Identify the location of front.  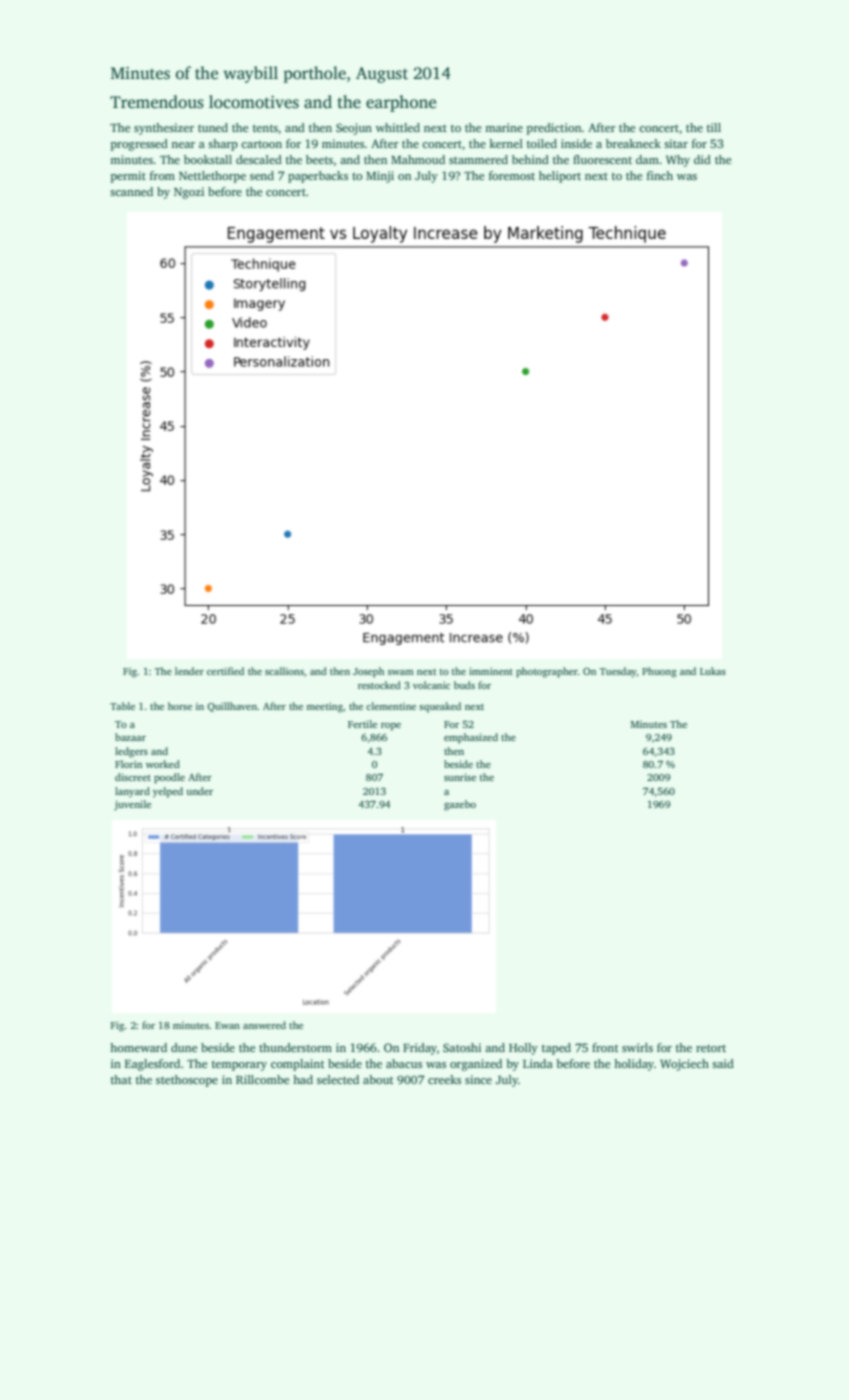
(605, 1047).
